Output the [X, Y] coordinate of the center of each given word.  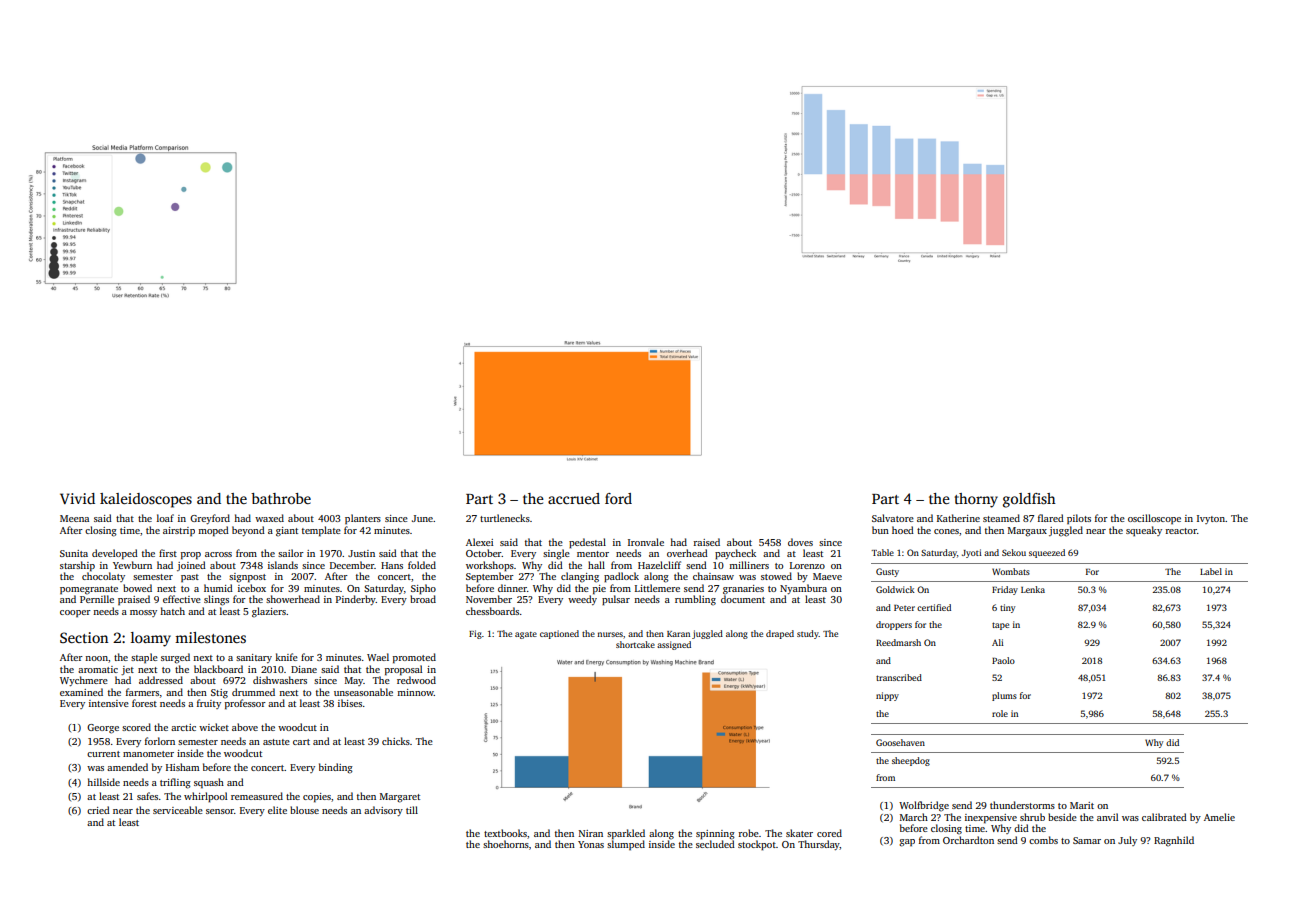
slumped [626, 845]
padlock [621, 577]
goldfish [1029, 500]
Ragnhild [1174, 841]
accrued [574, 498]
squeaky [1144, 531]
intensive [109, 703]
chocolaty [103, 577]
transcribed [899, 677]
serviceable [178, 810]
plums [1004, 696]
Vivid [77, 498]
